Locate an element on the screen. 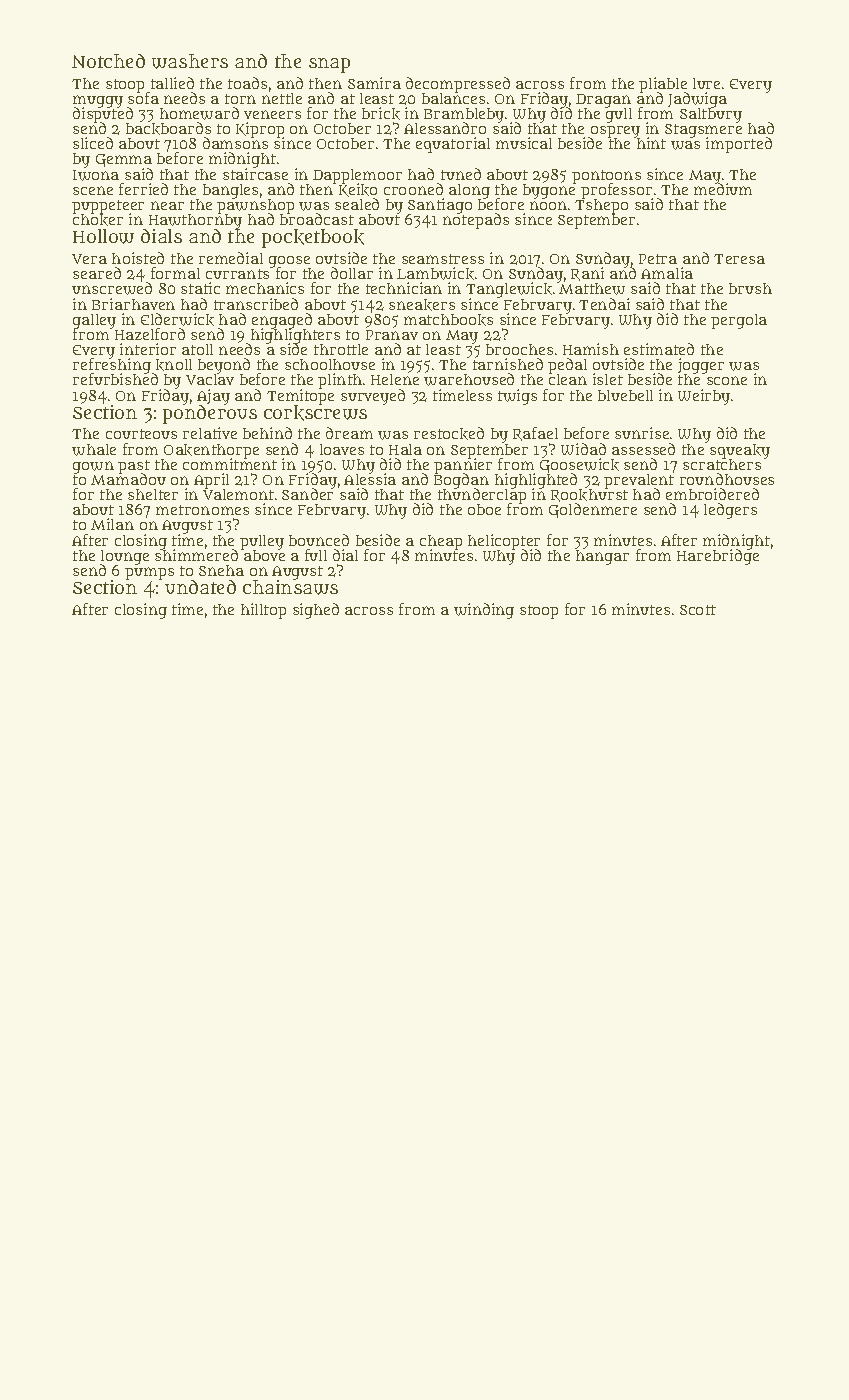 The height and width of the screenshot is (1400, 849). imported is located at coordinates (739, 145).
